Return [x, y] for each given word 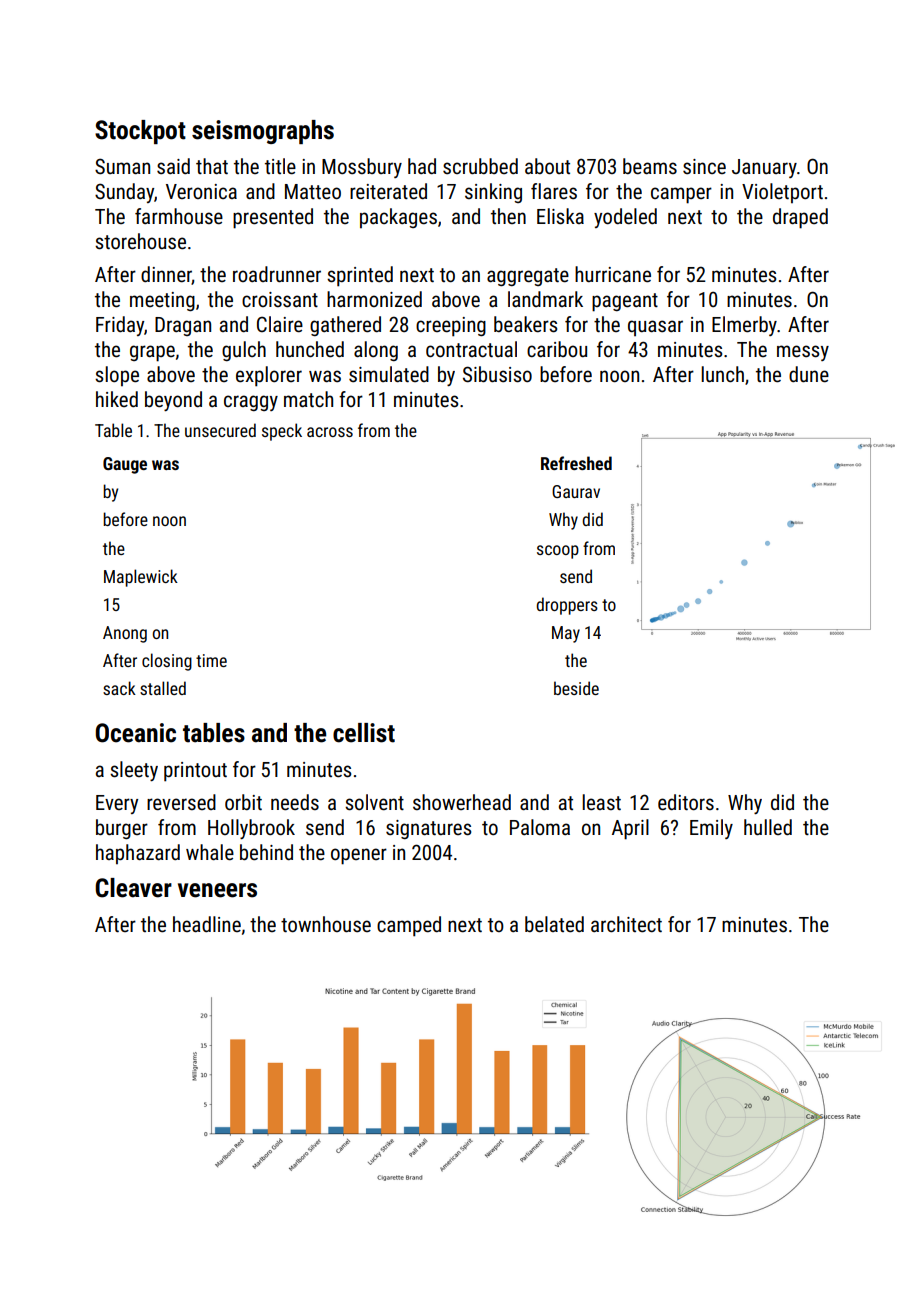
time [211, 660]
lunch [722, 374]
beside [576, 688]
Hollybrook [251, 829]
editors [686, 802]
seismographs [263, 132]
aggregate [528, 277]
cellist [364, 733]
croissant [280, 300]
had [422, 166]
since [704, 167]
